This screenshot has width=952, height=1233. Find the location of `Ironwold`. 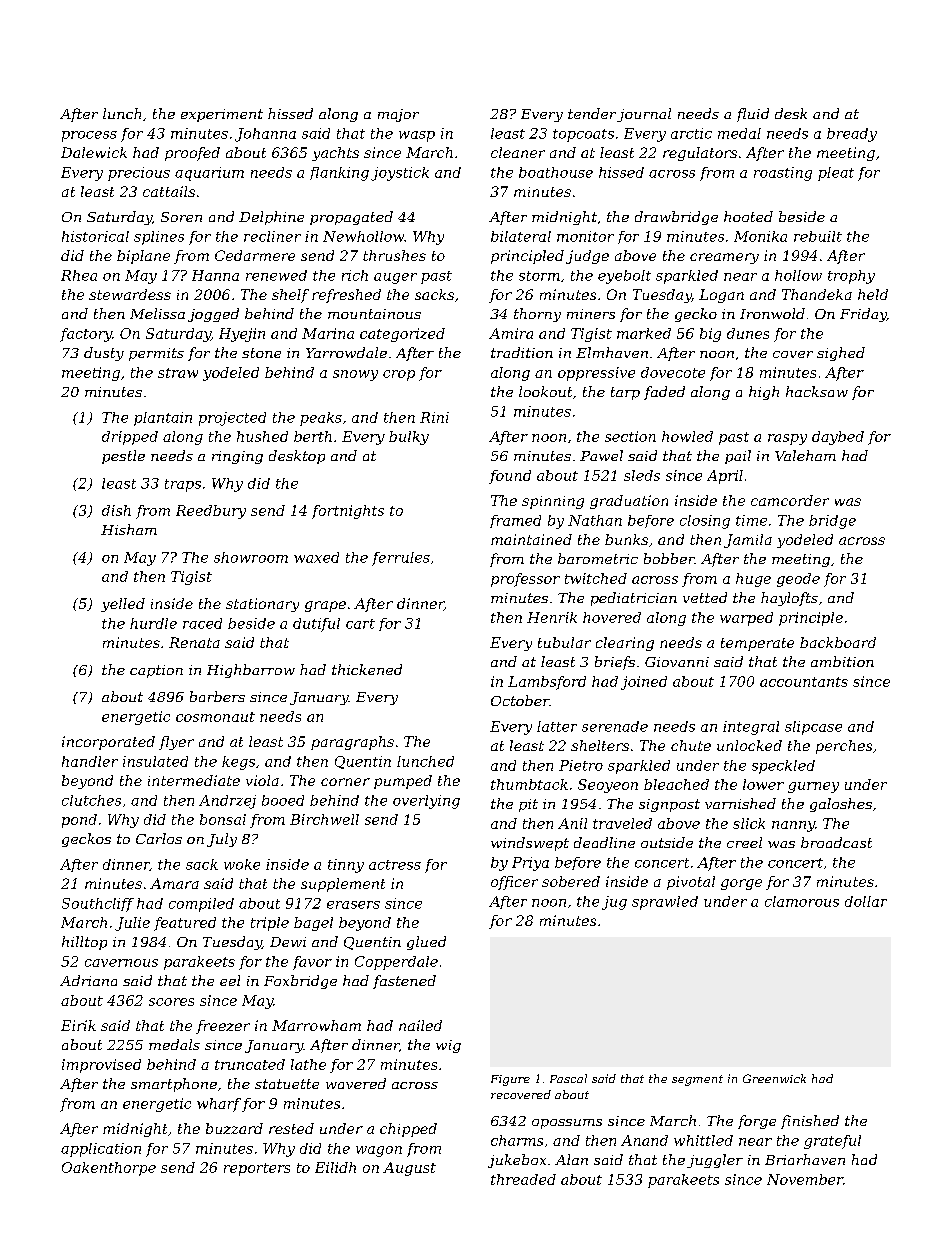

Ironwold is located at coordinates (772, 313).
